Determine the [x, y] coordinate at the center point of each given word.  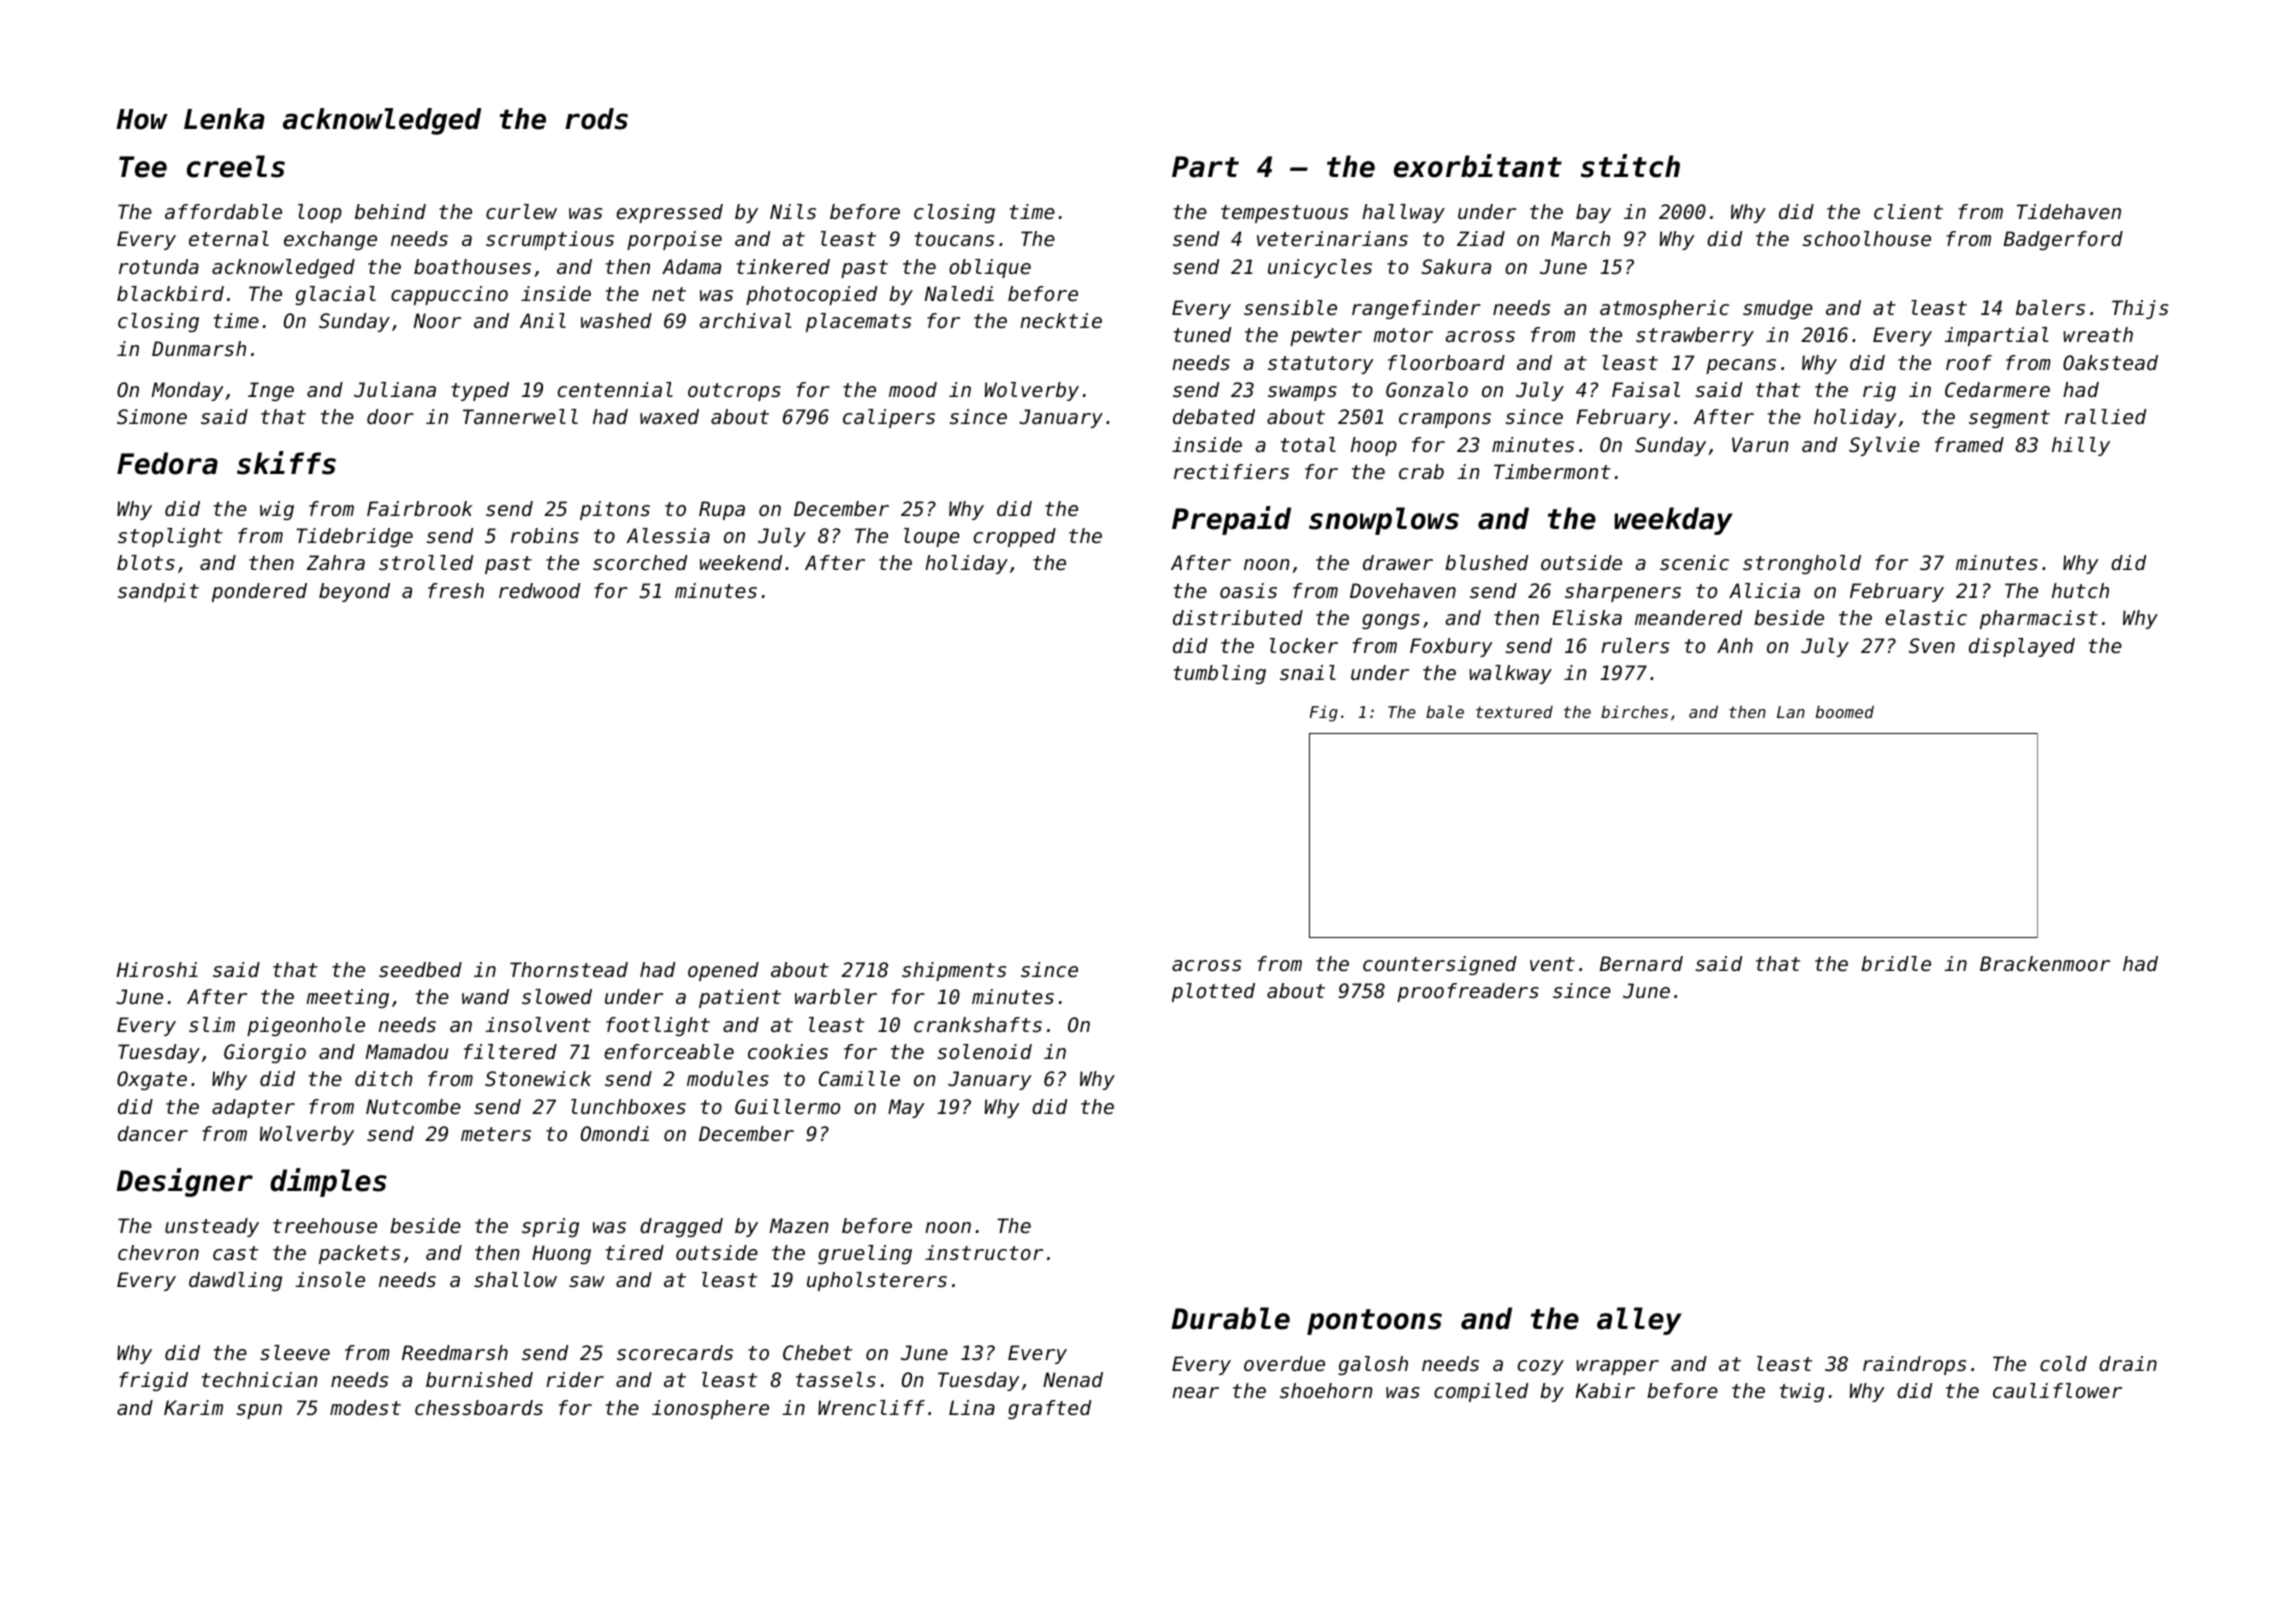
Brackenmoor [2045, 964]
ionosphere [710, 1409]
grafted [1049, 1409]
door [390, 417]
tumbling [1220, 674]
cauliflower [2057, 1391]
